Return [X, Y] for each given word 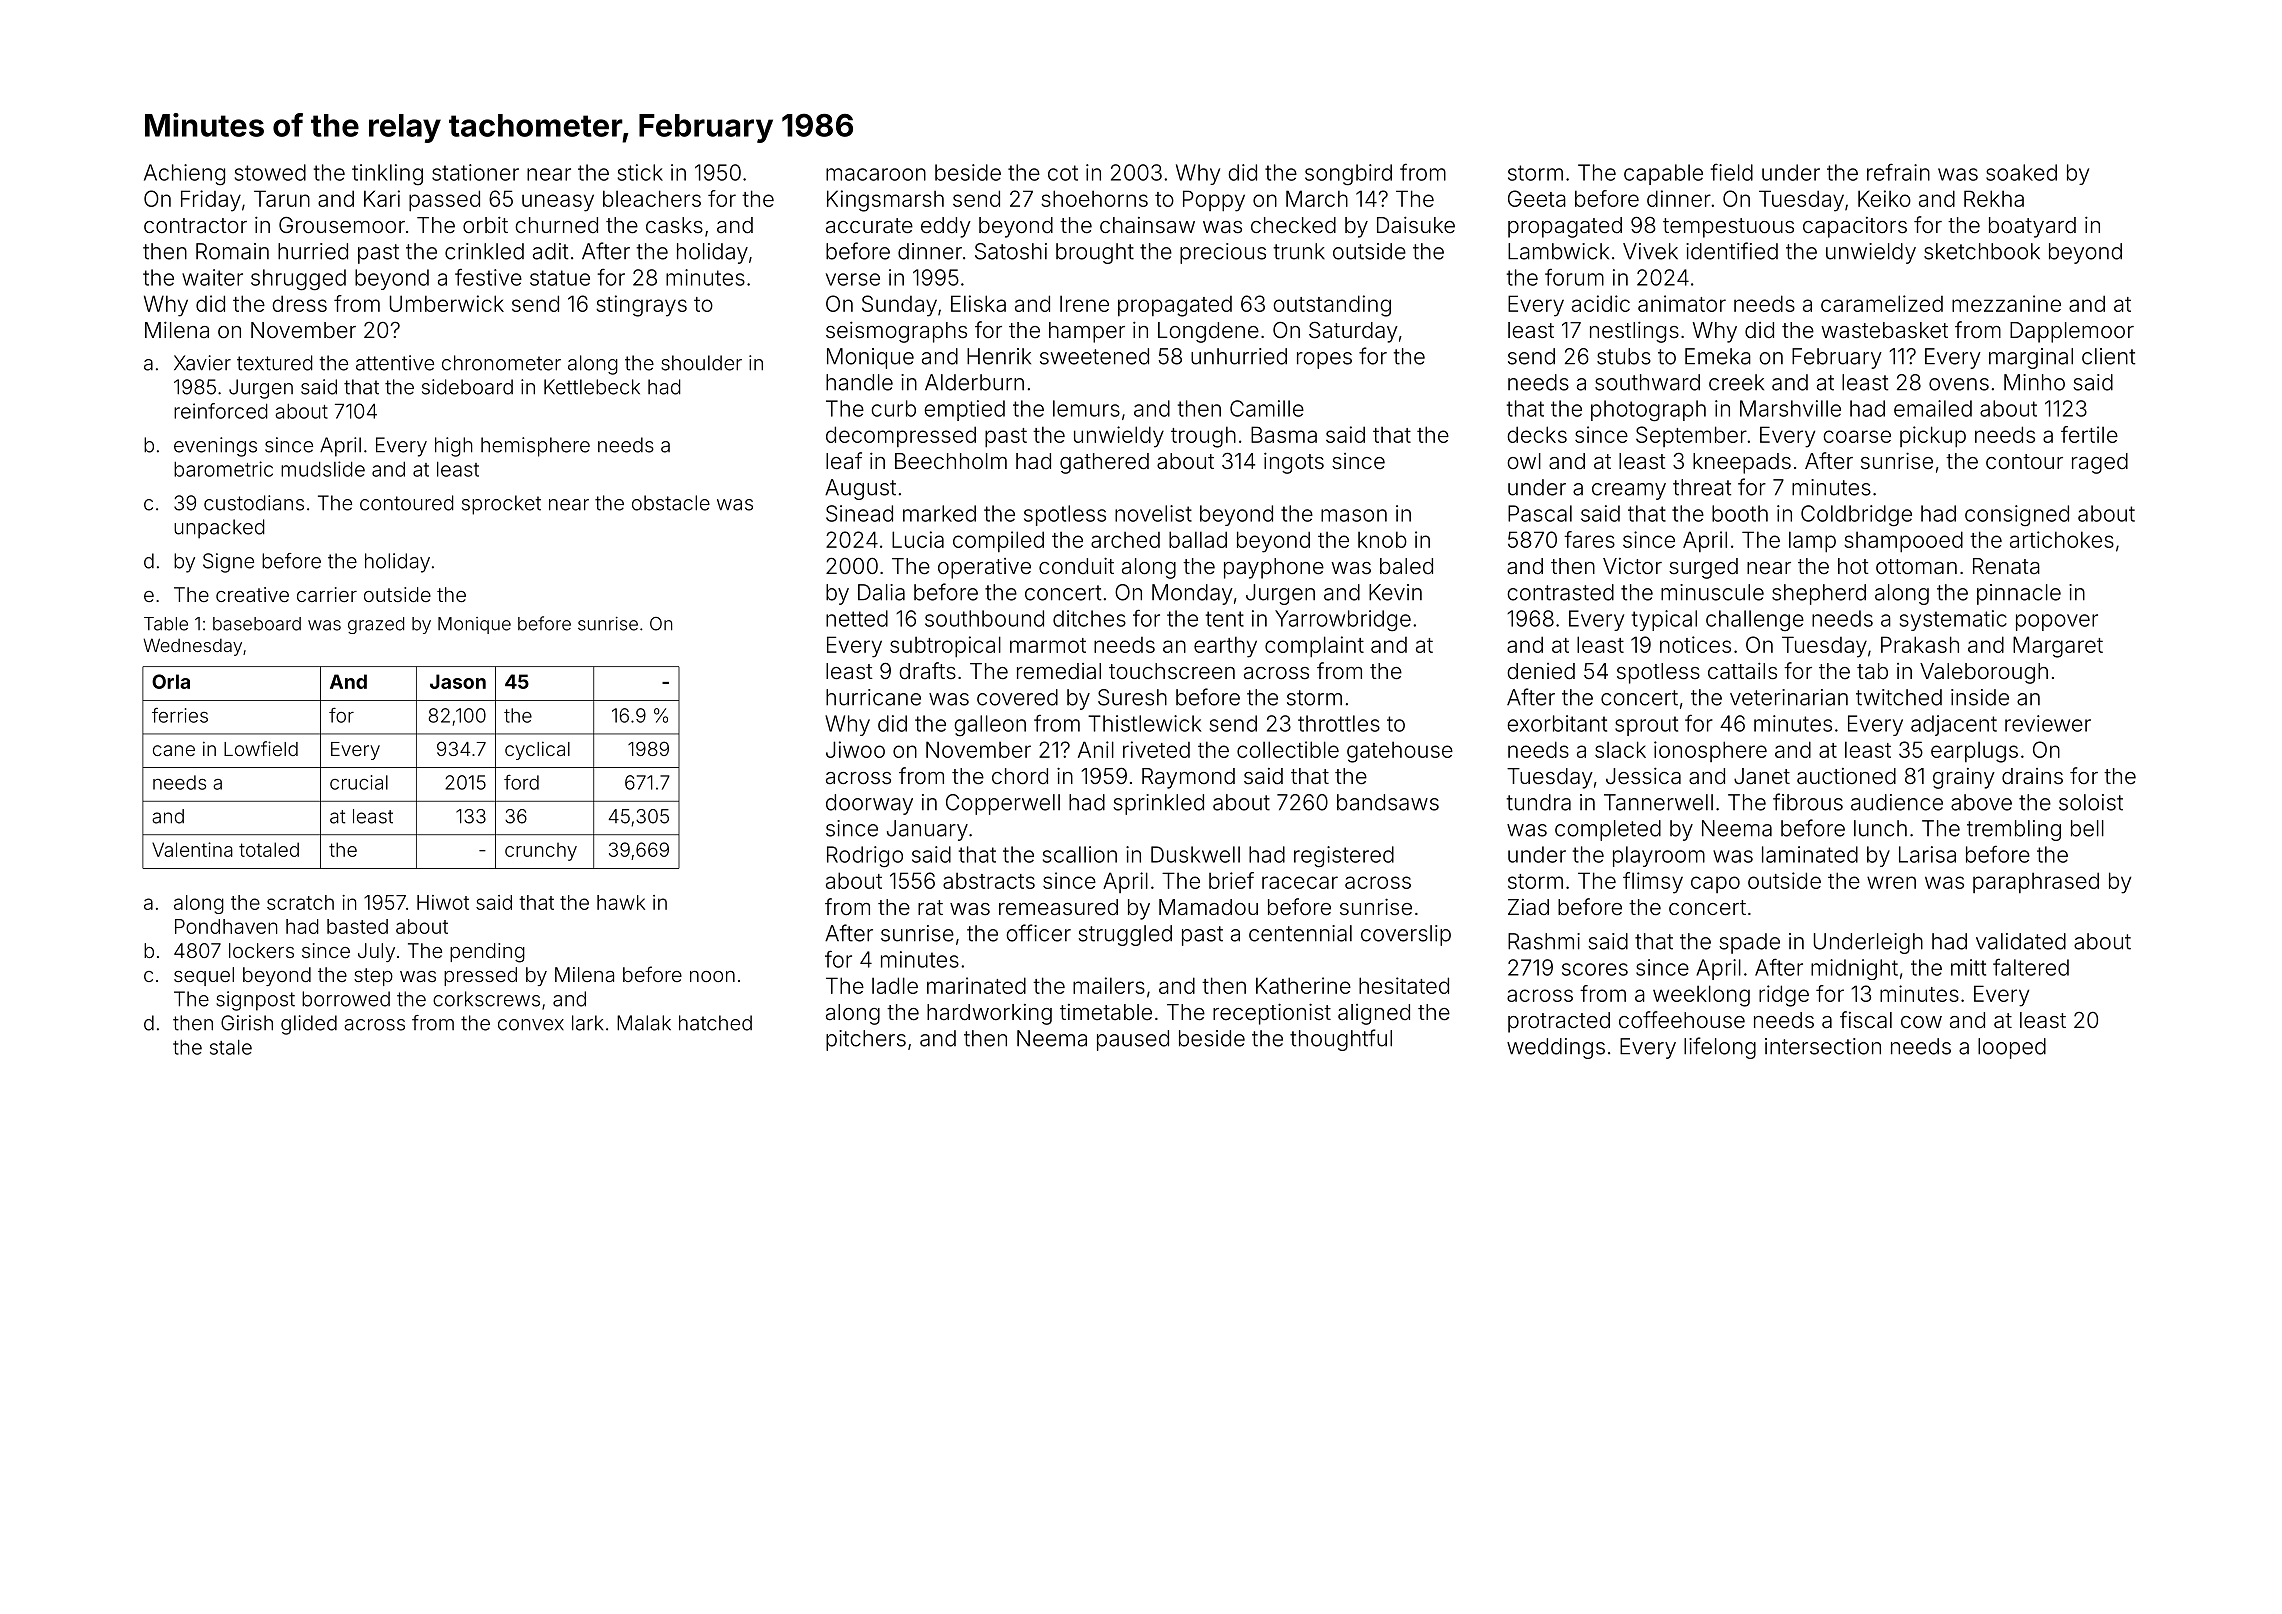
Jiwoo [855, 749]
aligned [1374, 1014]
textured [275, 363]
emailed [1933, 408]
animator [1682, 303]
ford [521, 782]
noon [712, 976]
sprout [1646, 726]
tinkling [387, 174]
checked [1293, 225]
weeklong [1701, 996]
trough [1203, 437]
